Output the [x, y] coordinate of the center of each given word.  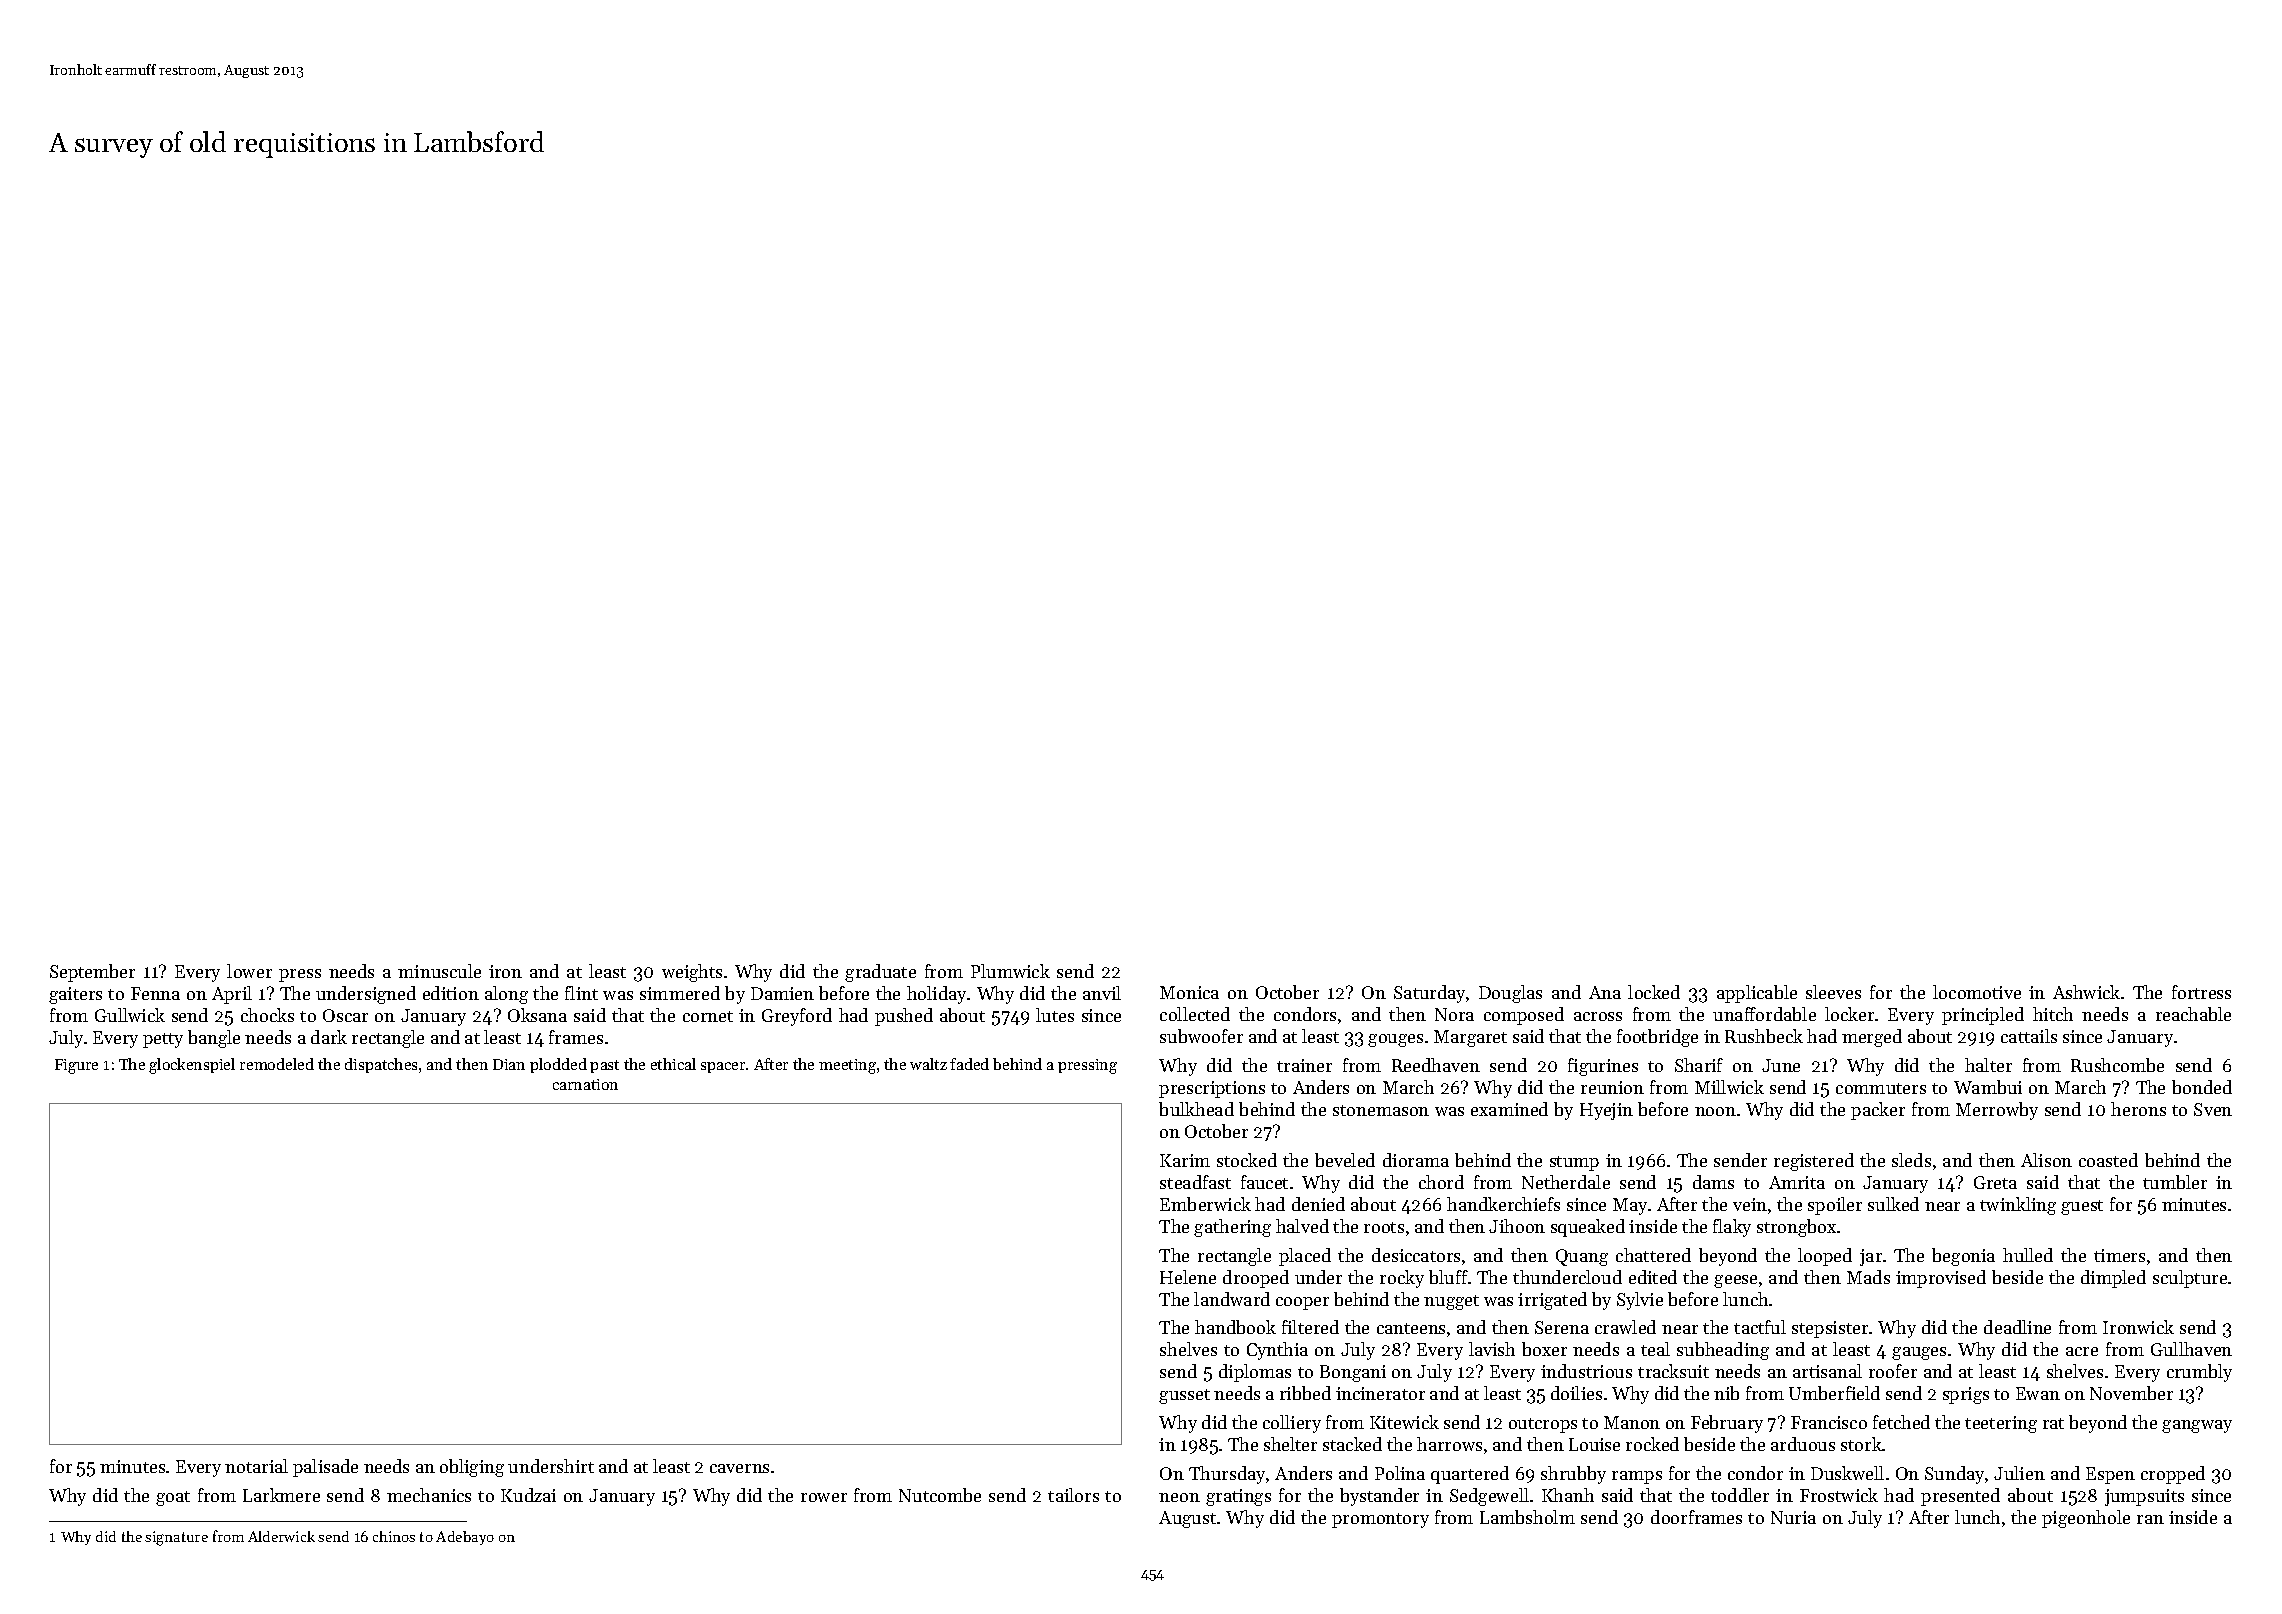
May [1630, 1206]
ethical [673, 1064]
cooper [1302, 1303]
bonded [2202, 1087]
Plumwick [1010, 971]
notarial [256, 1466]
